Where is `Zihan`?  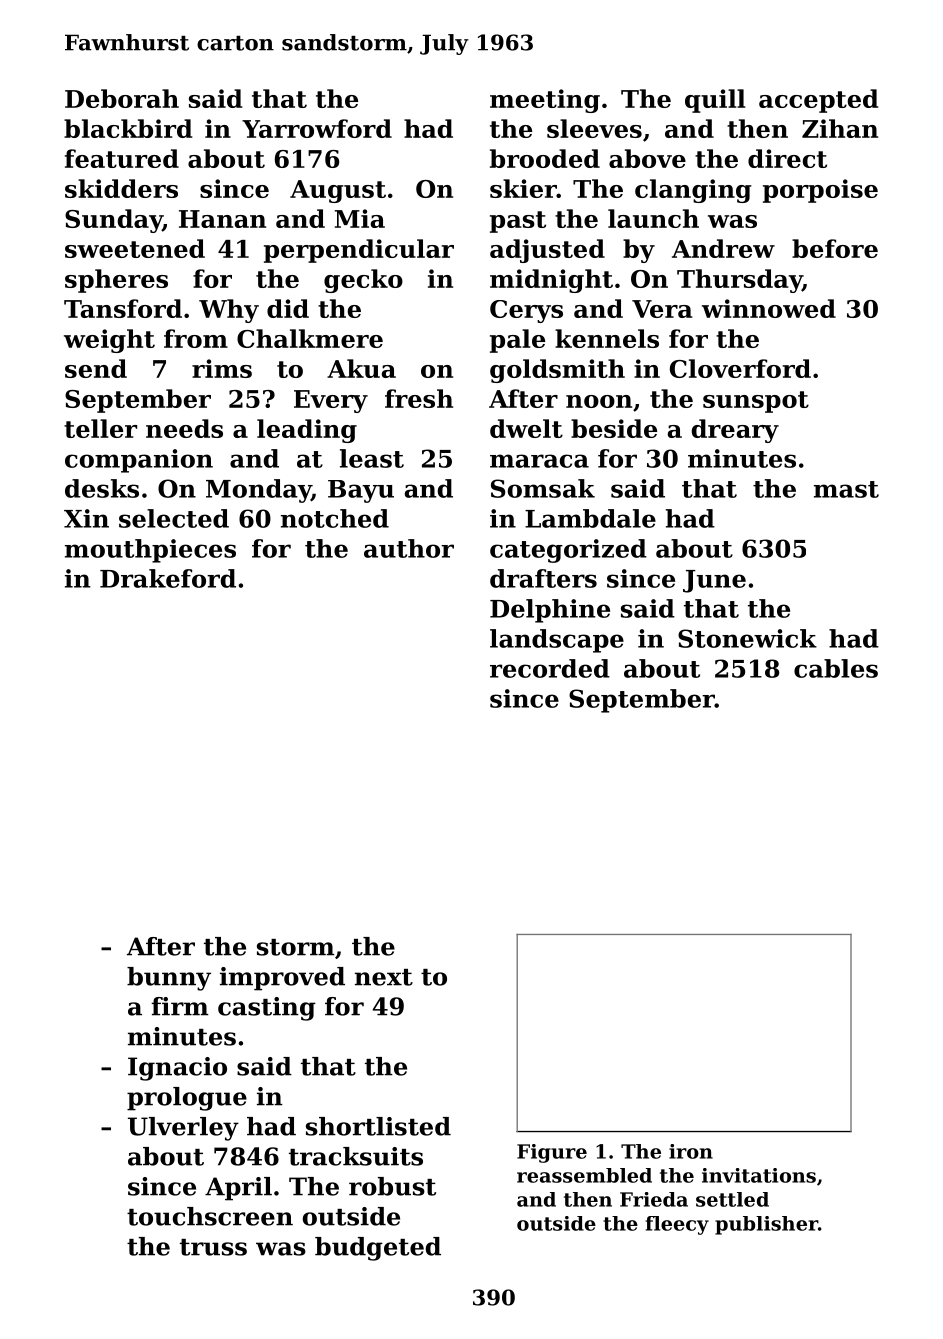 Zihan is located at coordinates (840, 128).
